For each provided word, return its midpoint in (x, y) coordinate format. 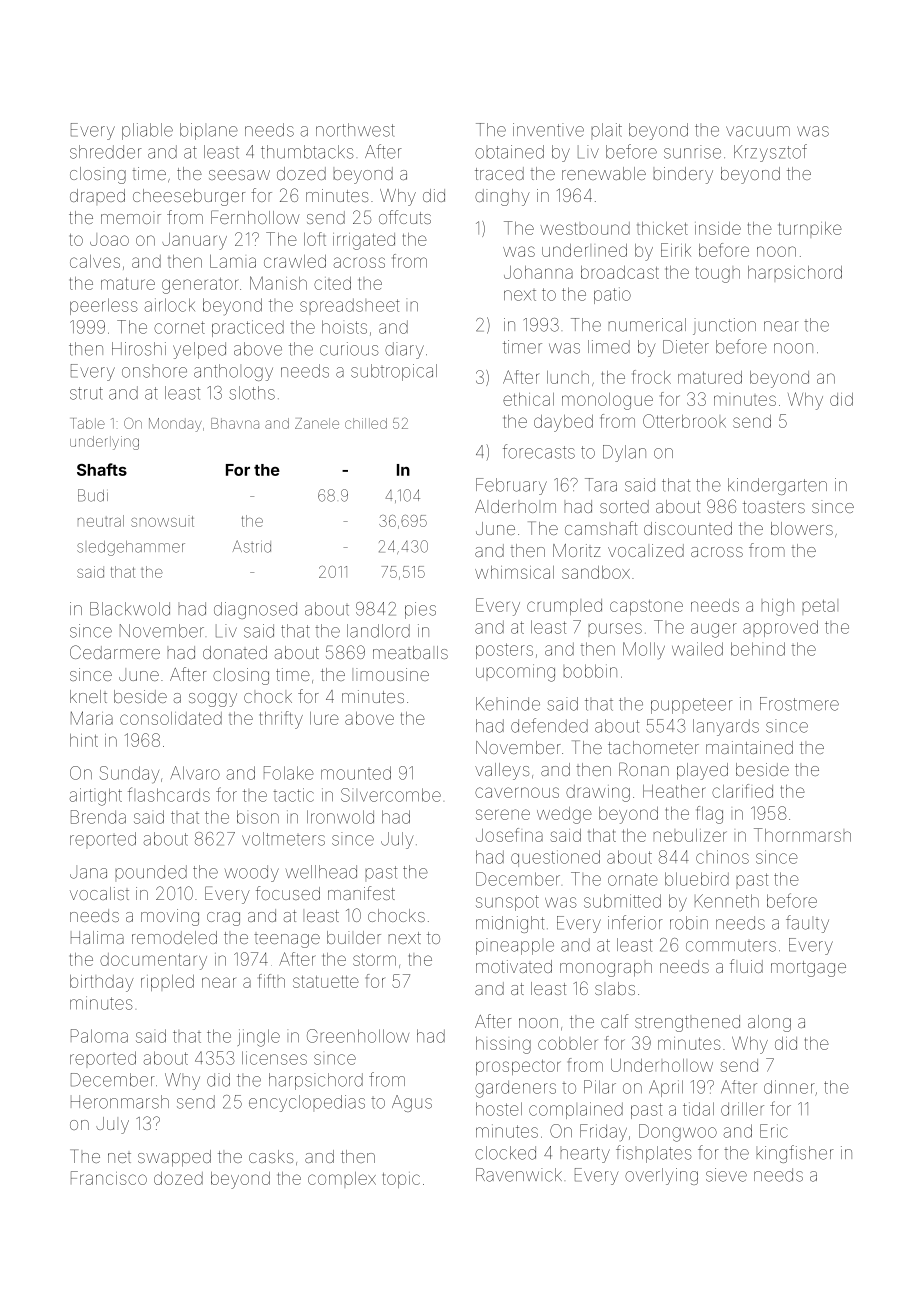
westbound (585, 228)
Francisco (109, 1178)
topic (401, 1180)
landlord (378, 631)
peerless (103, 306)
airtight (96, 797)
